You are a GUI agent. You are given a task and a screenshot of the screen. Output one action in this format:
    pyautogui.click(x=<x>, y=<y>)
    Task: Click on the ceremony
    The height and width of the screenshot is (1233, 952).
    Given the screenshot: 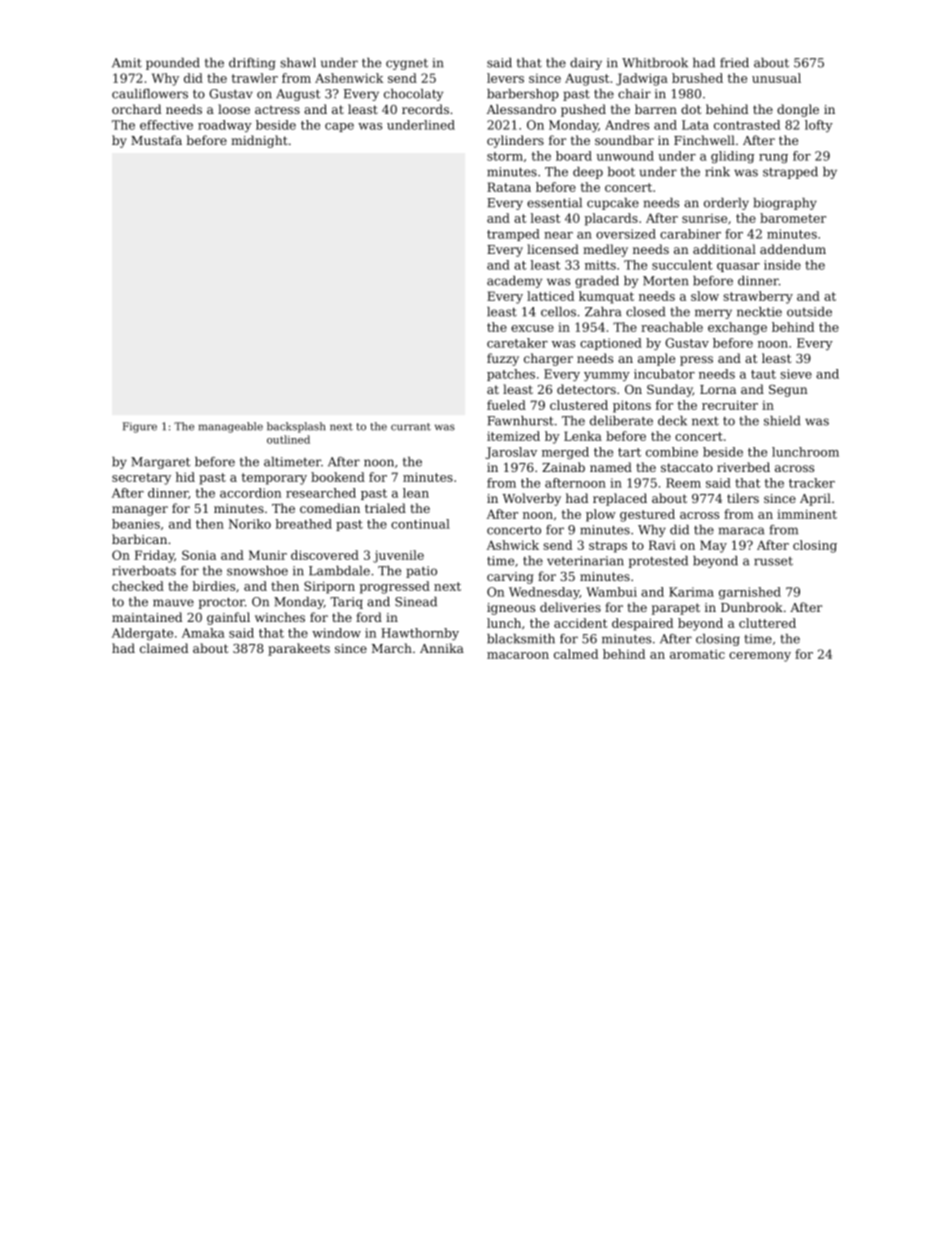 What is the action you would take?
    pyautogui.click(x=760, y=657)
